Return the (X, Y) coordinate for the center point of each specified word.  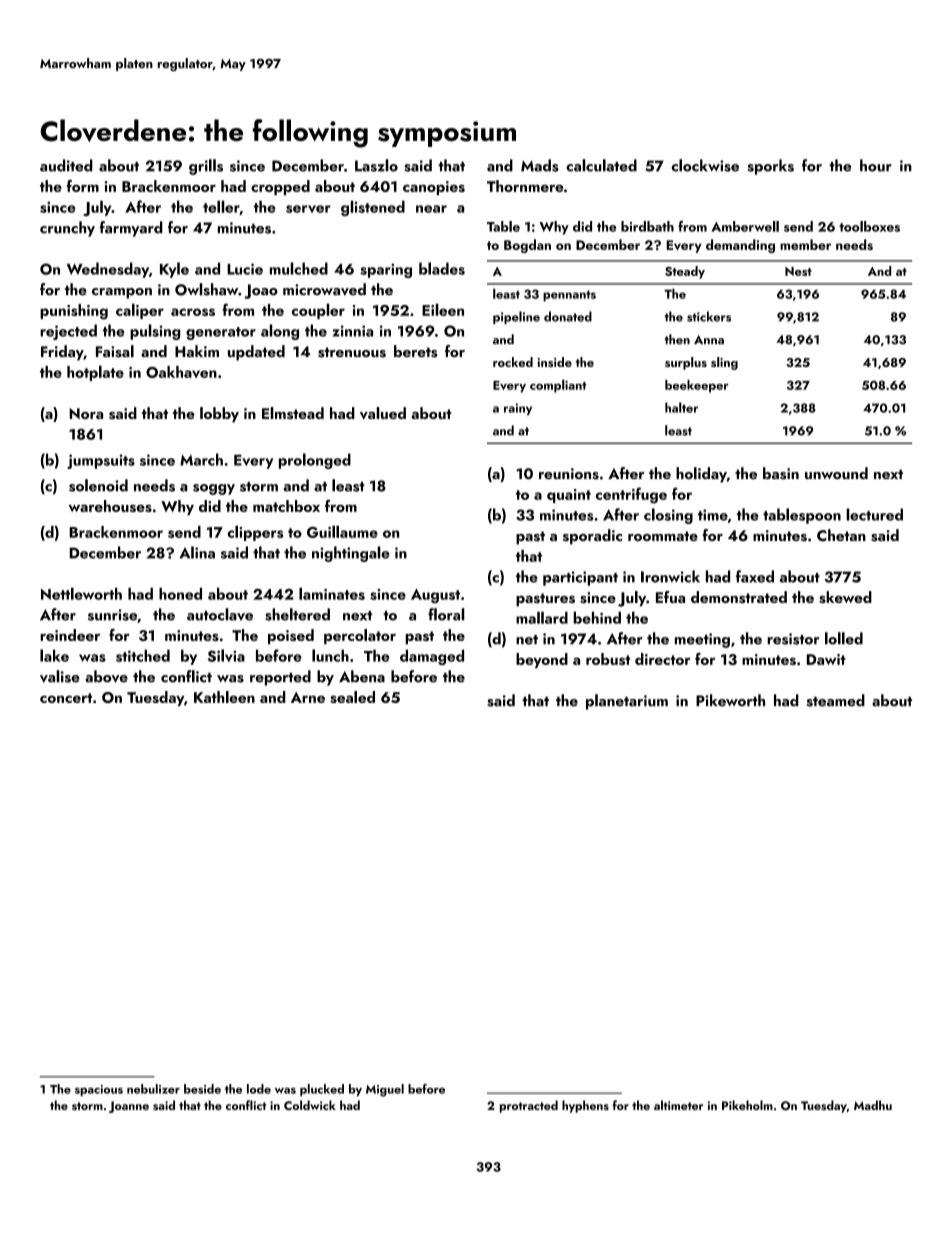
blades (442, 268)
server (308, 209)
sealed (352, 697)
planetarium (627, 702)
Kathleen (224, 697)
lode (259, 1089)
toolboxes (869, 226)
